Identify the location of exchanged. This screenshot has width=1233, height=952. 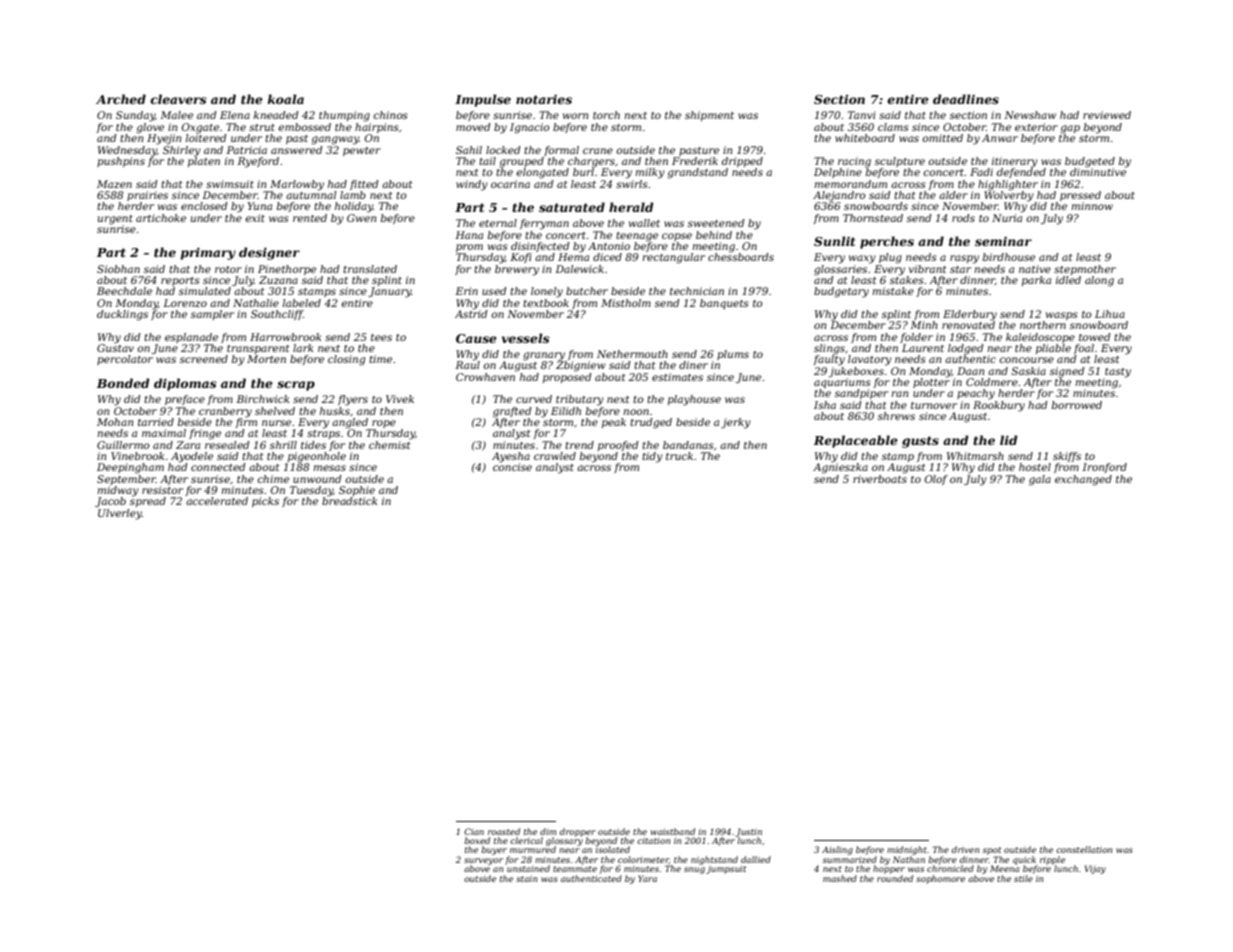
(1083, 480).
